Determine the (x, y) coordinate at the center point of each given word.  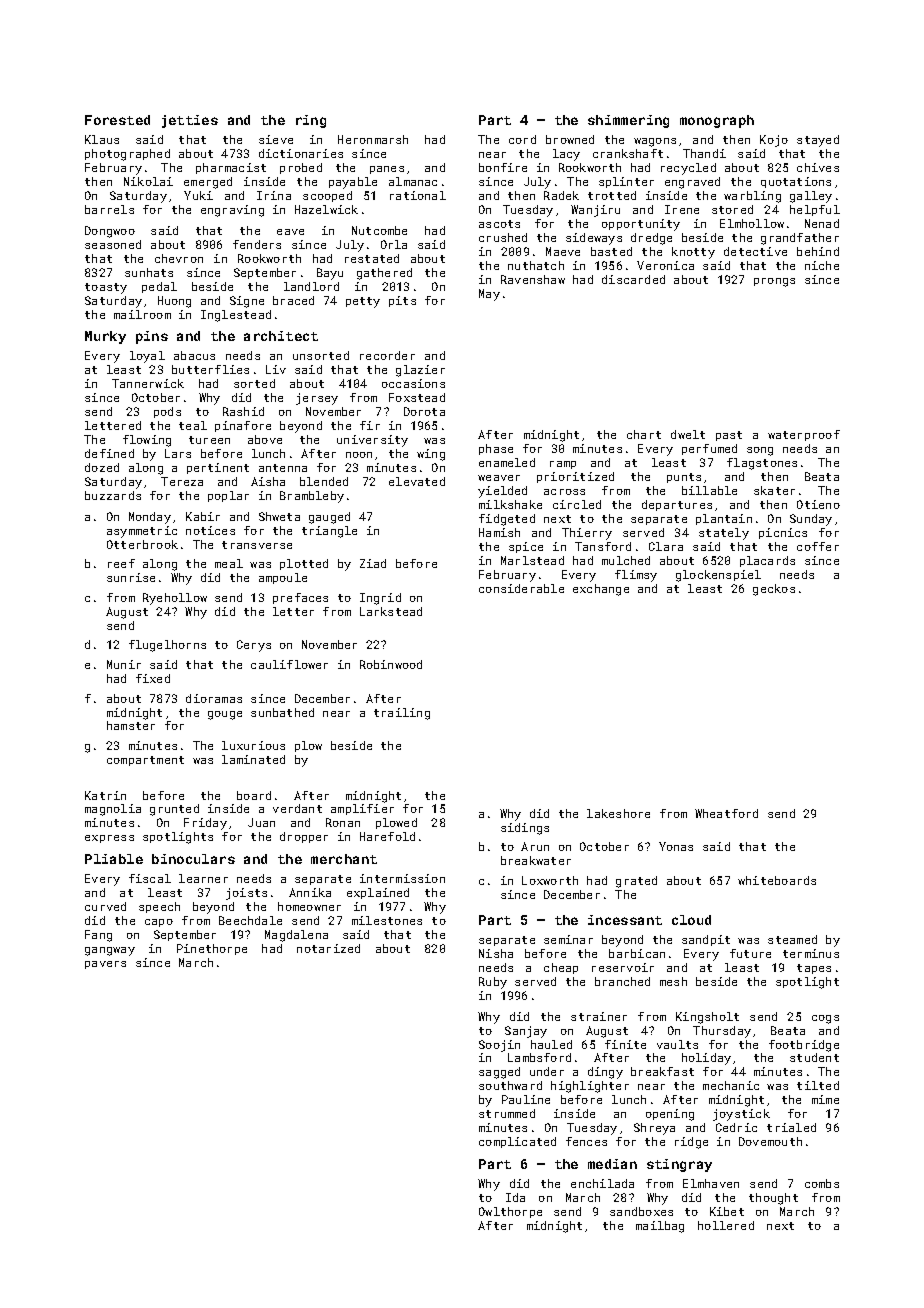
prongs (774, 282)
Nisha (496, 953)
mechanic (731, 1085)
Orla (394, 244)
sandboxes (641, 1211)
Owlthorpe (510, 1212)
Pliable (114, 859)
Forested (117, 120)
